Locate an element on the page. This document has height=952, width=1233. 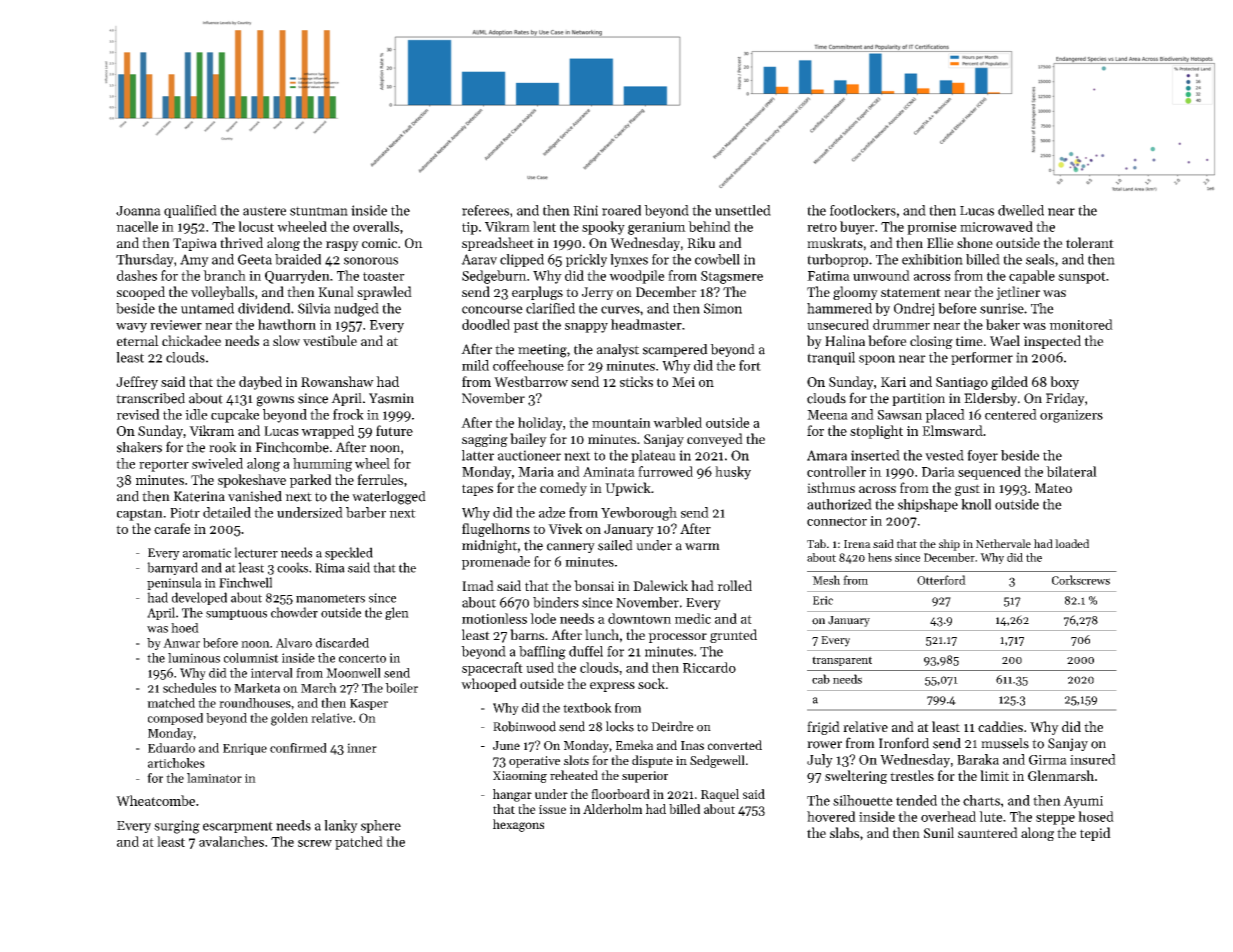
carafe is located at coordinates (172, 528).
